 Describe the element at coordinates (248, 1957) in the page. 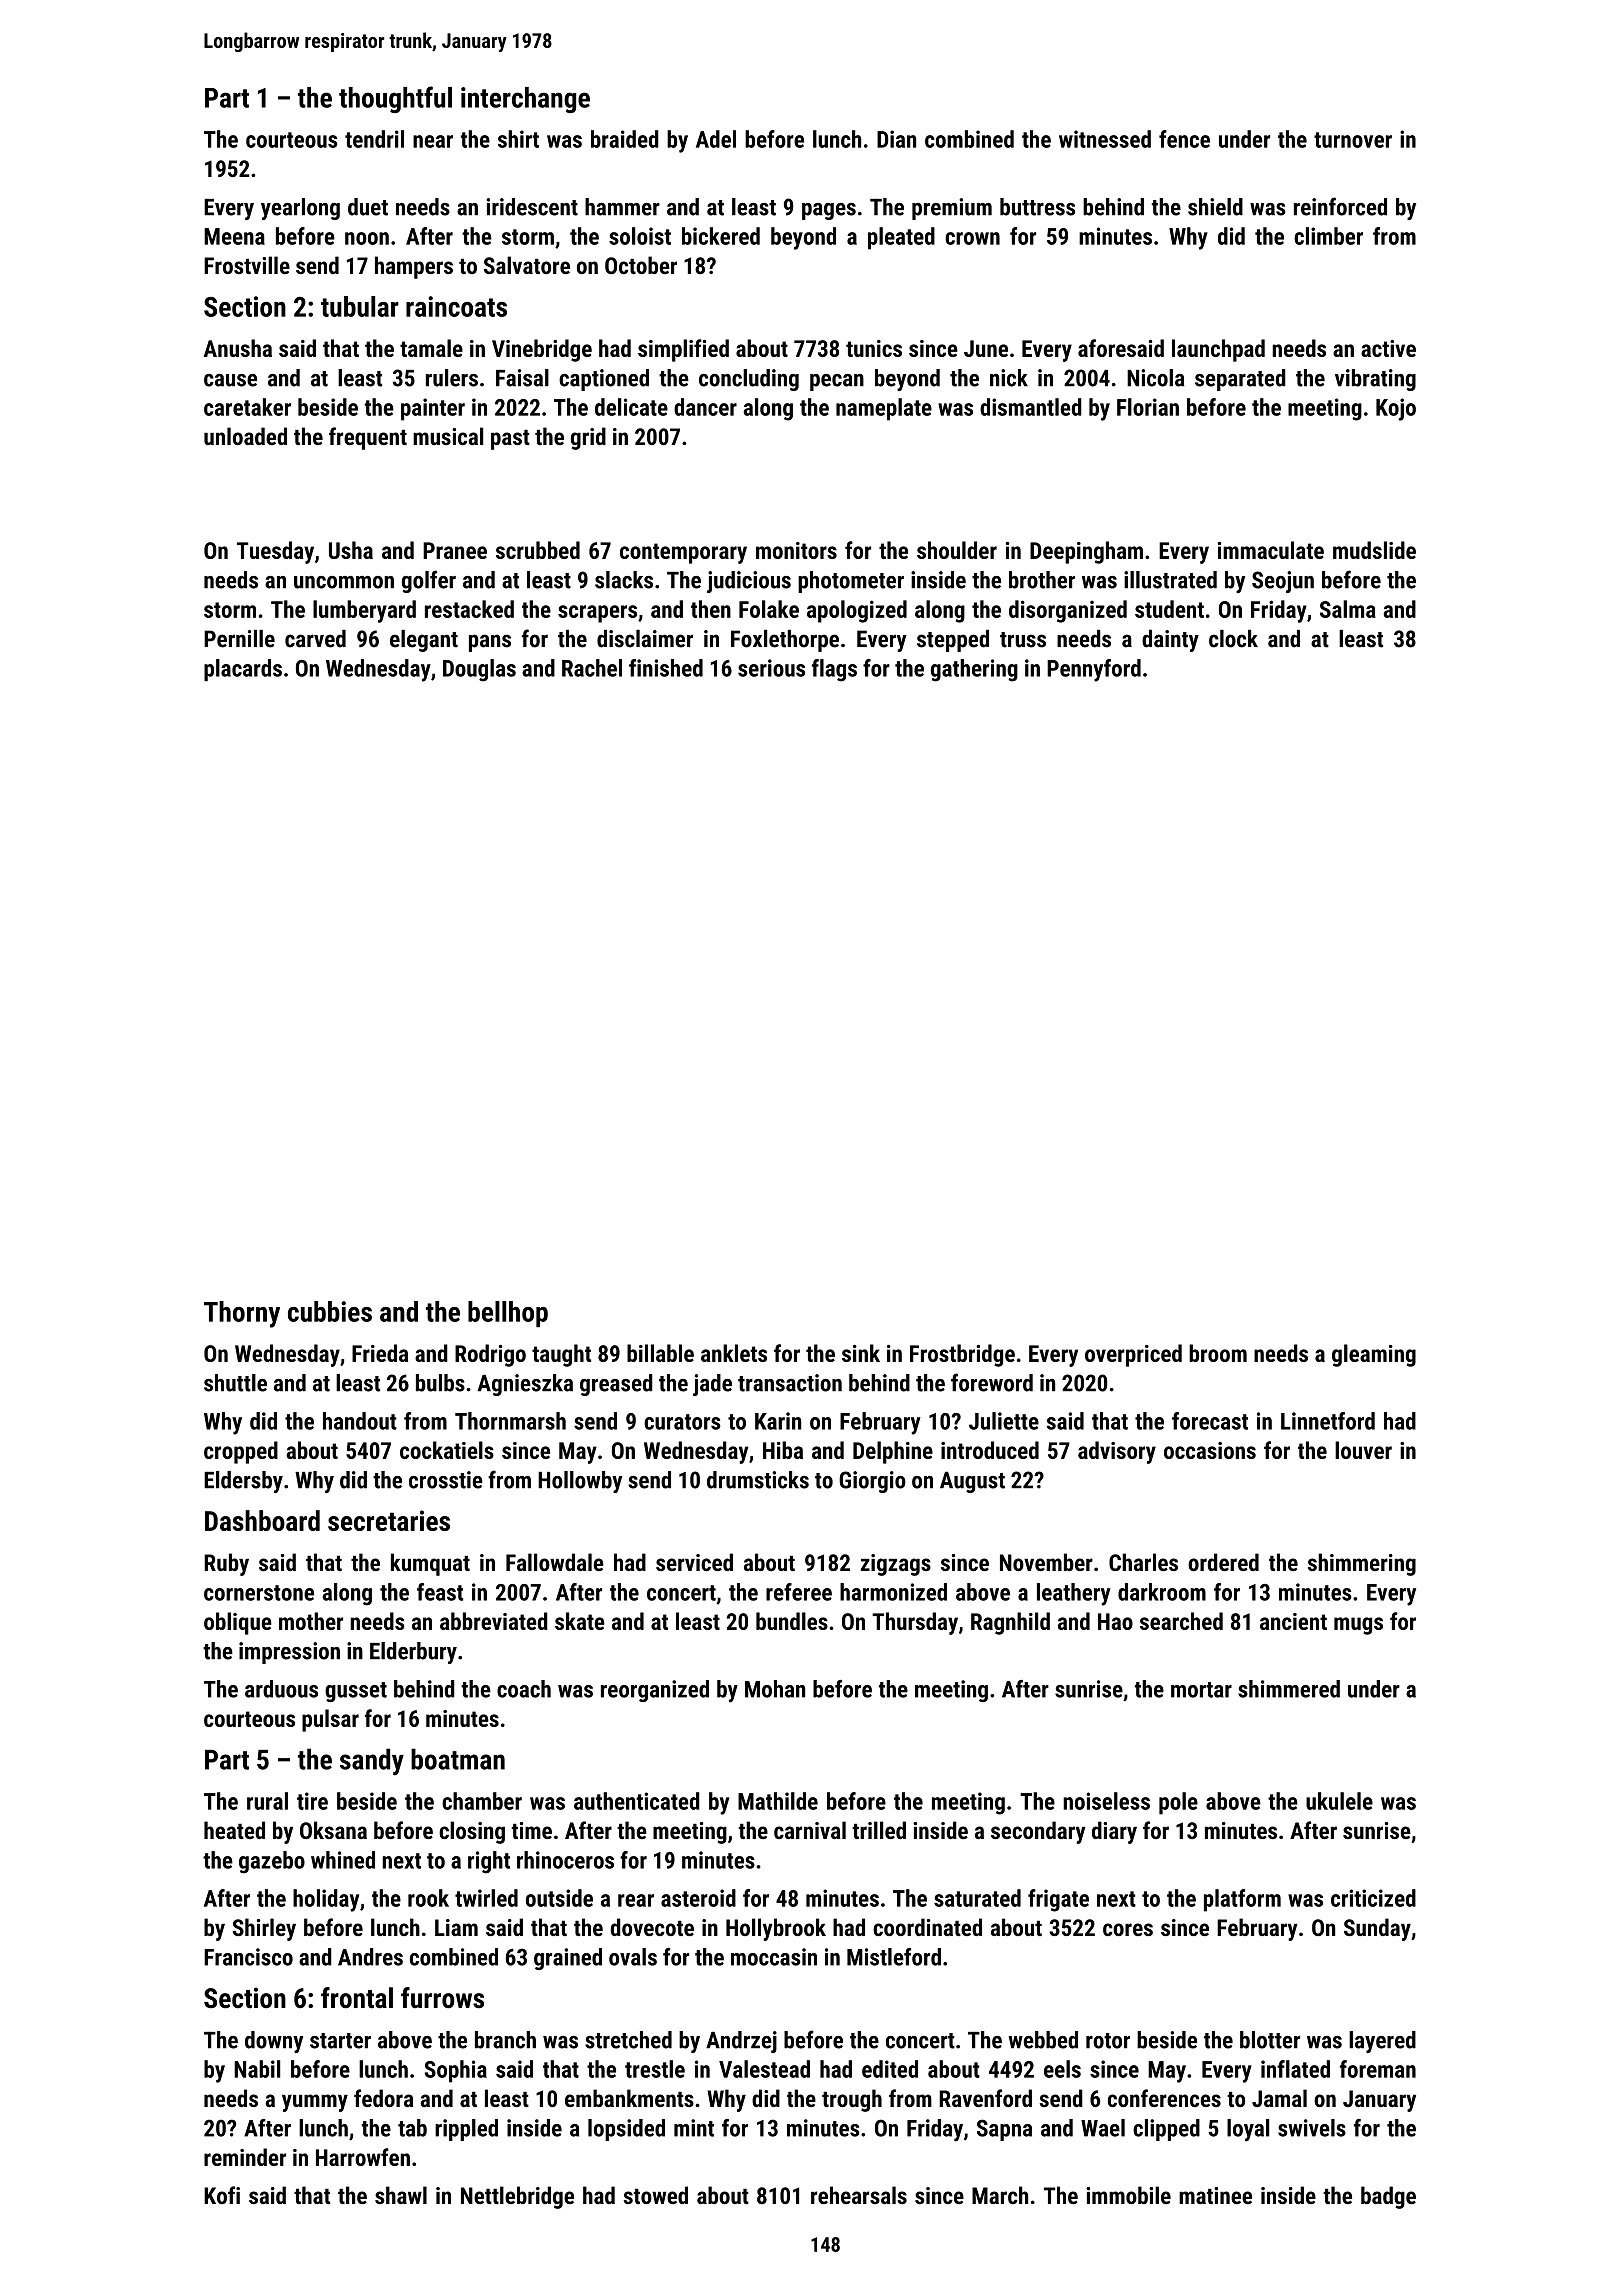

I see `Francisco` at that location.
